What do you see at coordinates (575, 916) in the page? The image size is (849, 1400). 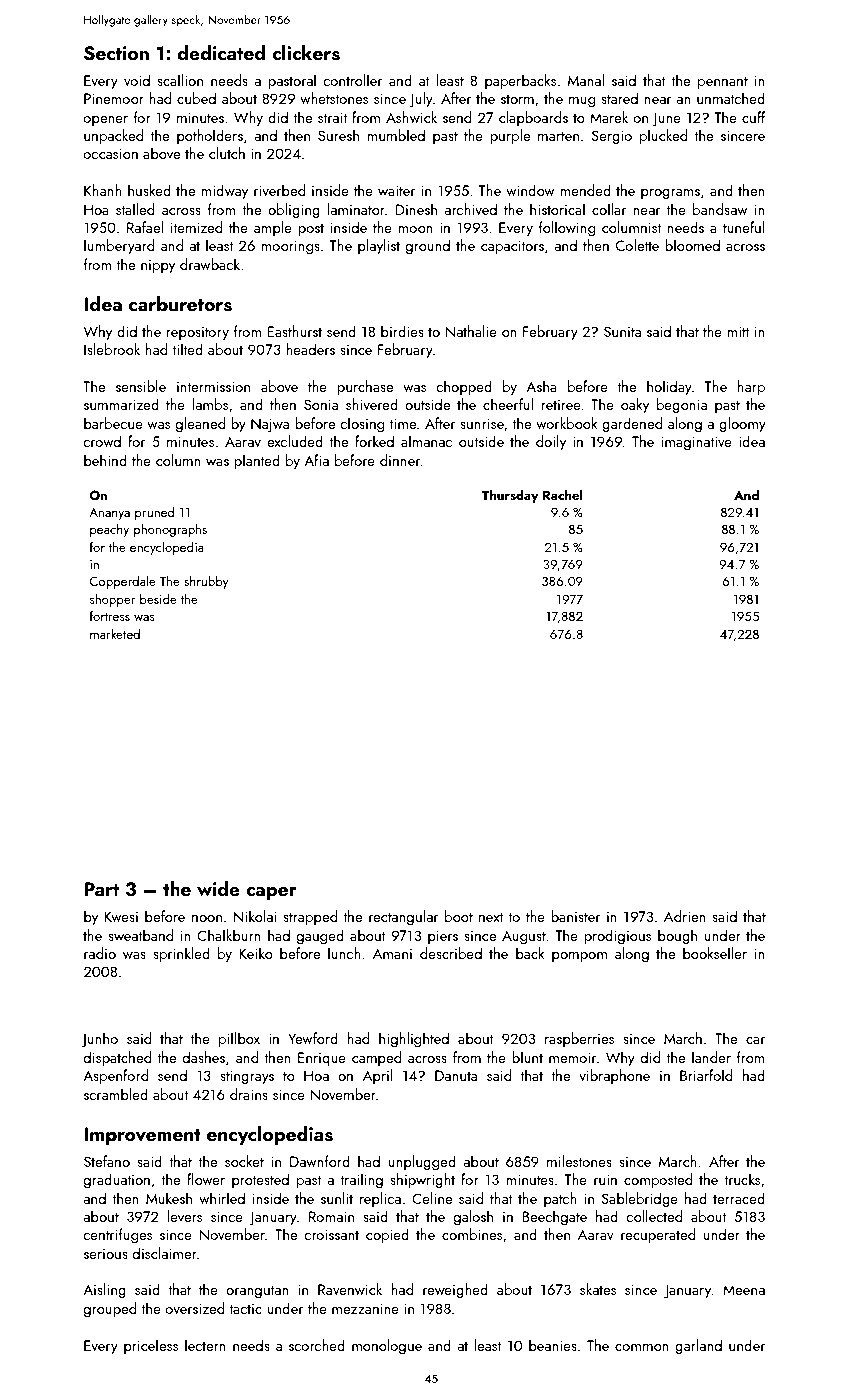 I see `banister` at bounding box center [575, 916].
